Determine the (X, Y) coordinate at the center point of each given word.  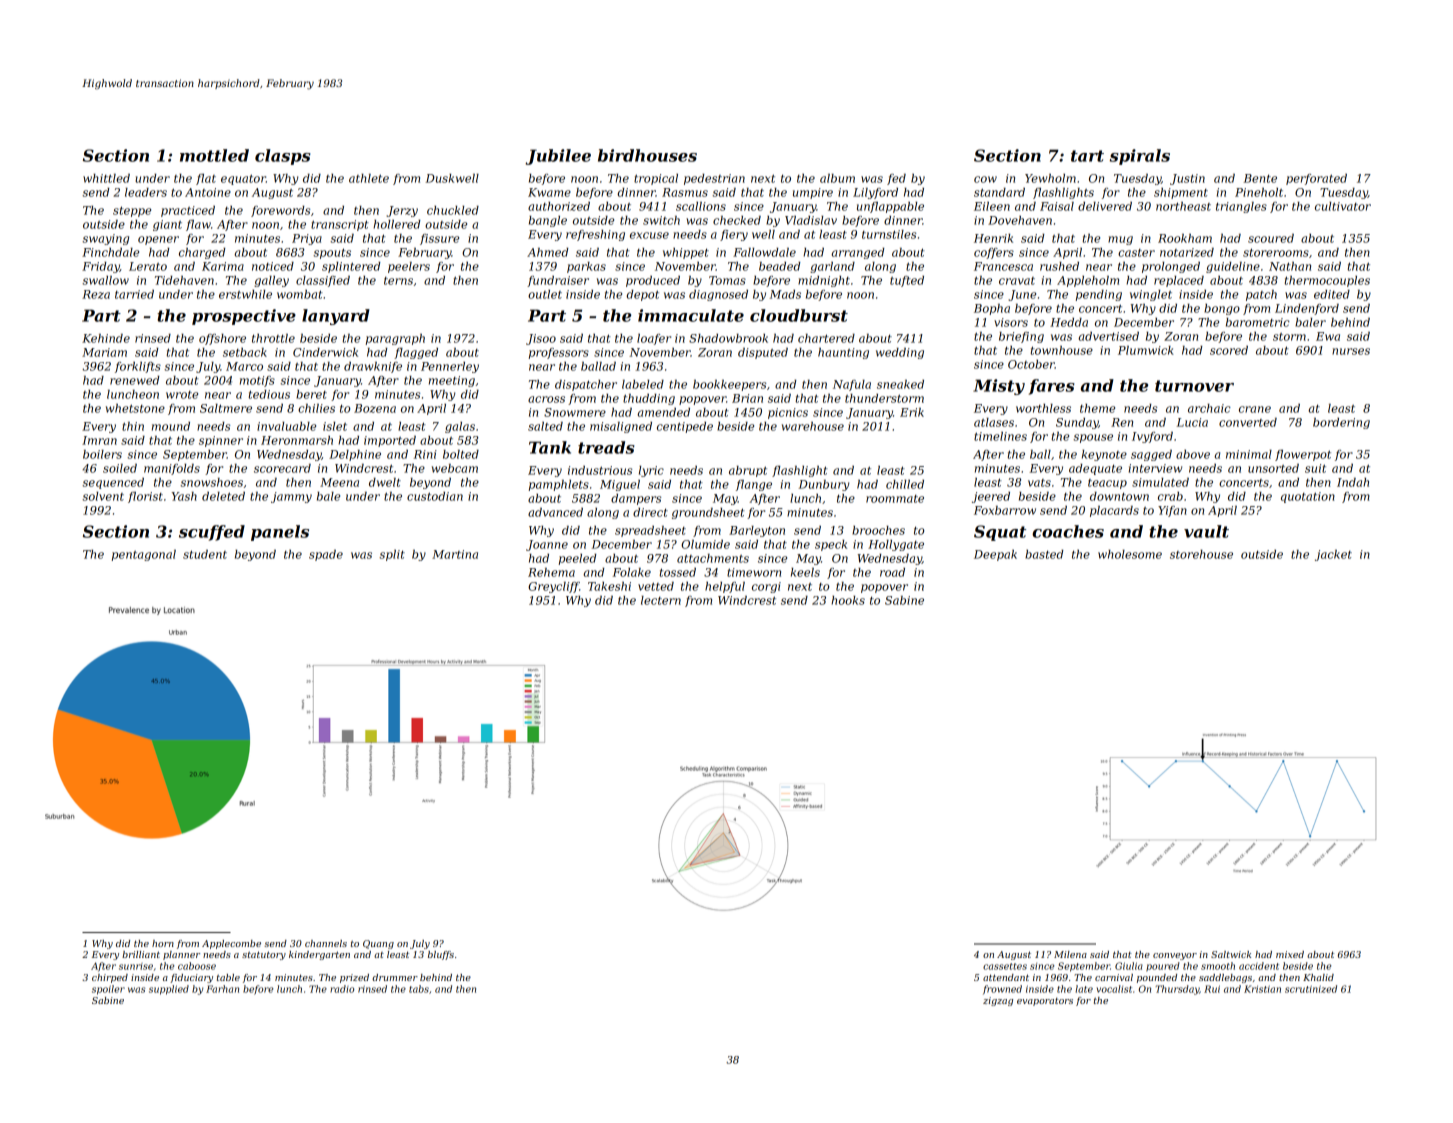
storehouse (1201, 554)
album (837, 178)
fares (1052, 387)
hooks (848, 600)
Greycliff (554, 587)
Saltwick (1231, 954)
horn (163, 943)
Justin (1187, 179)
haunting (843, 353)
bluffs (441, 955)
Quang (378, 944)
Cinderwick (325, 352)
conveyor (1175, 956)
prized (354, 978)
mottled (214, 155)
